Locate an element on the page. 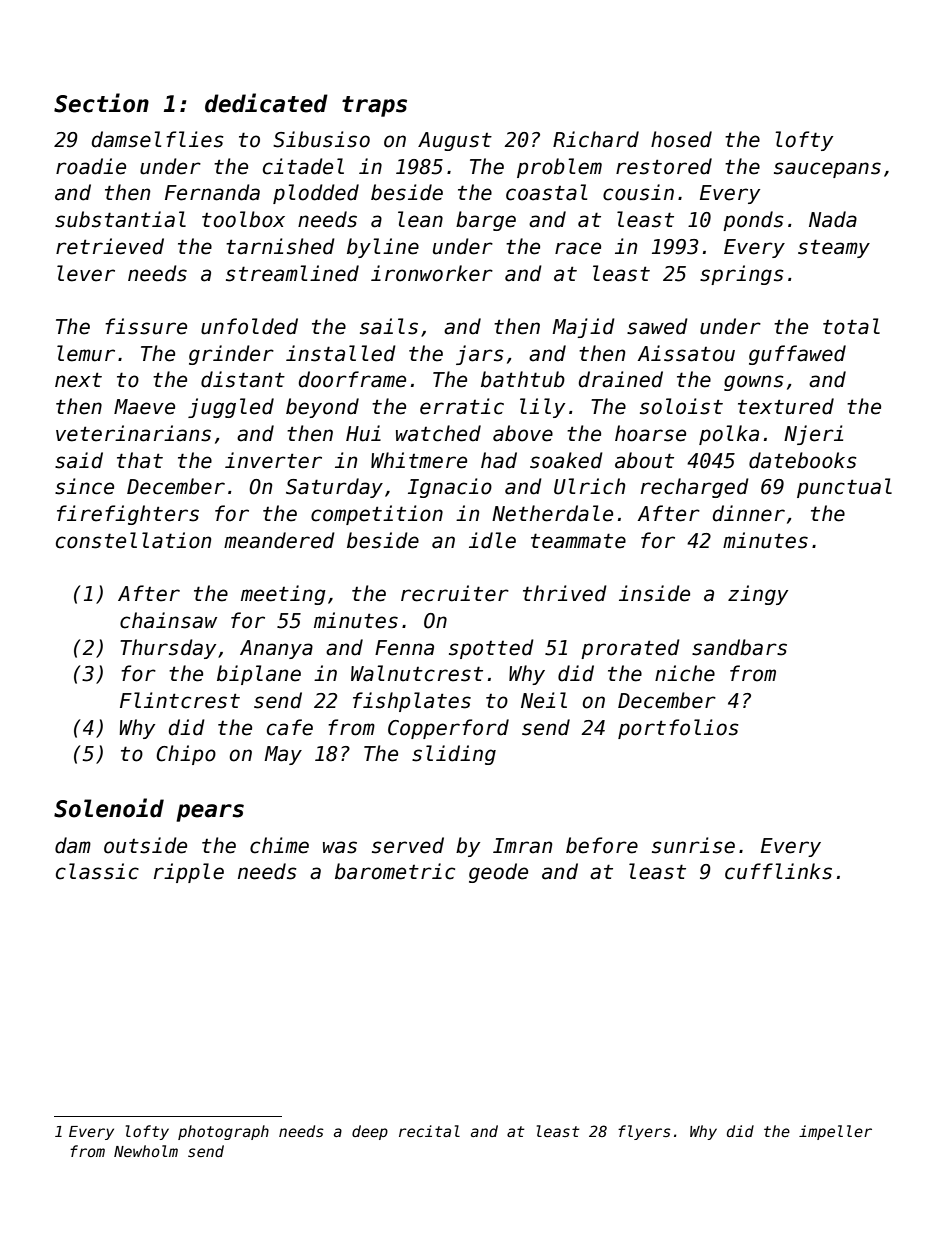 This image has height=1233, width=952. cufflinks is located at coordinates (778, 871).
